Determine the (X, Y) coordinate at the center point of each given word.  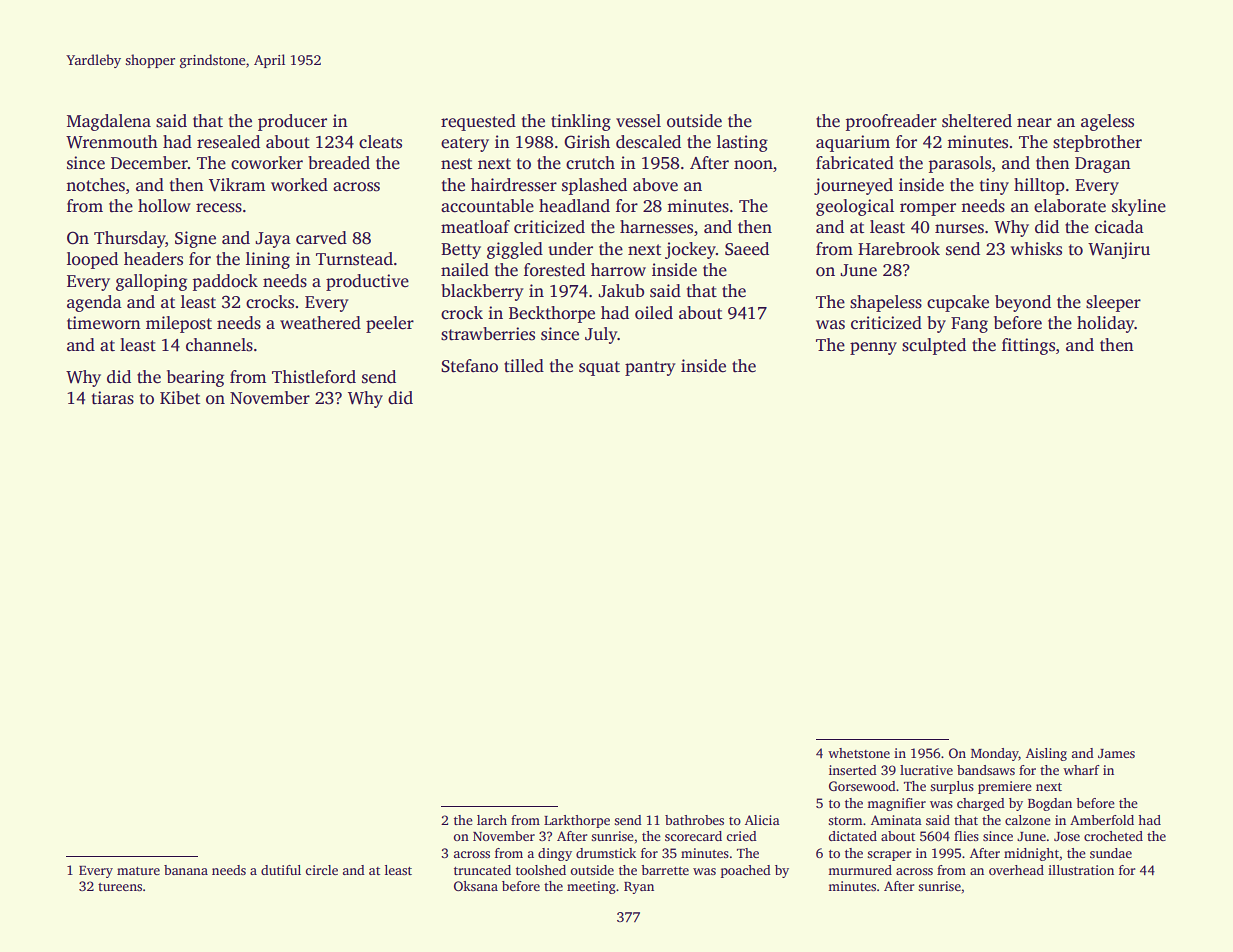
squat (599, 368)
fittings (1028, 346)
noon (753, 165)
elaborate (1070, 206)
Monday (995, 754)
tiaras (113, 398)
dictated (853, 836)
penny (873, 348)
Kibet (180, 398)
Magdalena (109, 122)
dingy (555, 854)
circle (322, 870)
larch (492, 820)
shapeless (886, 303)
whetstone (859, 753)
